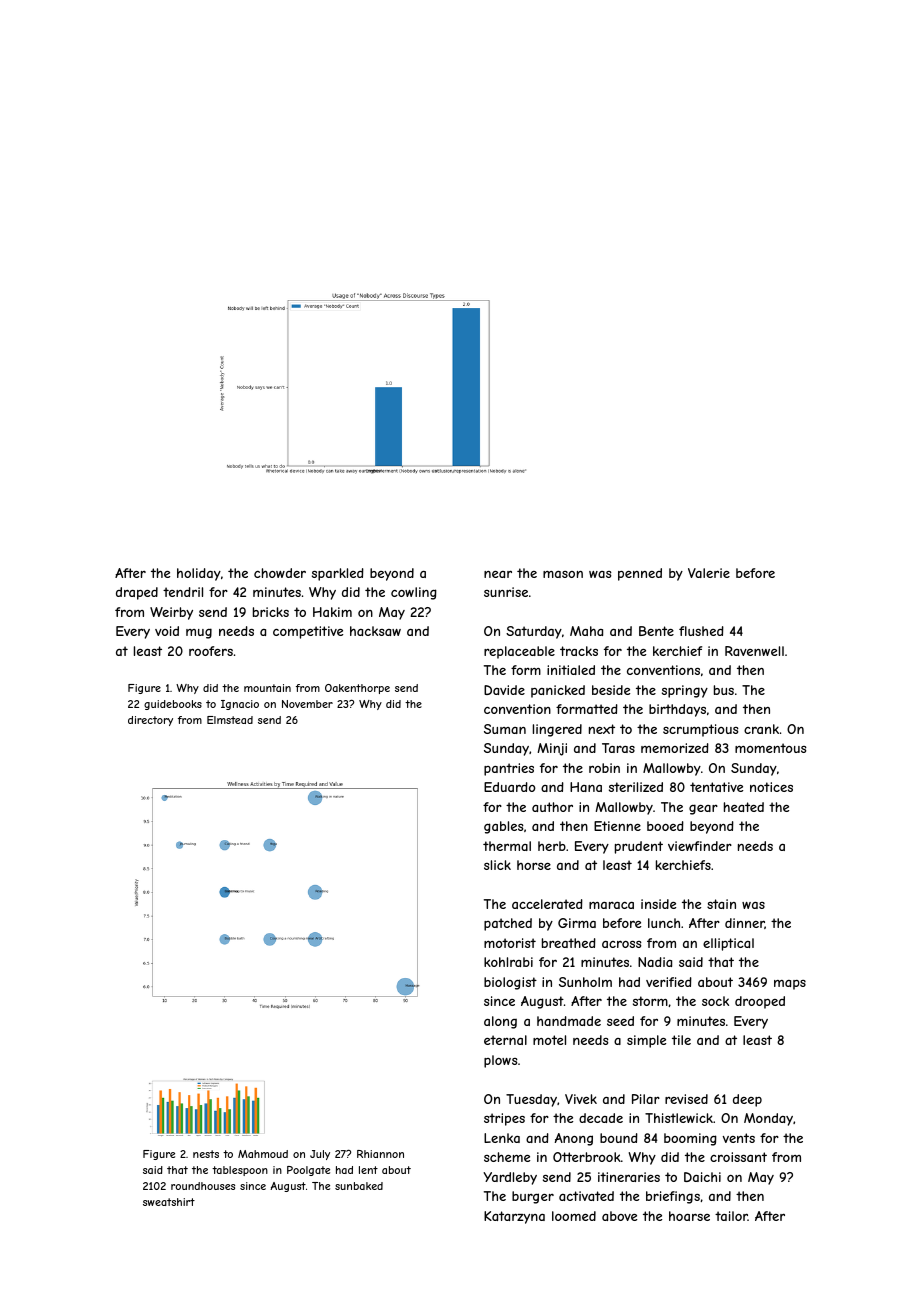 This page has width=924, height=1308. Describe the element at coordinates (506, 592) in the page. I see `sunrise` at that location.
